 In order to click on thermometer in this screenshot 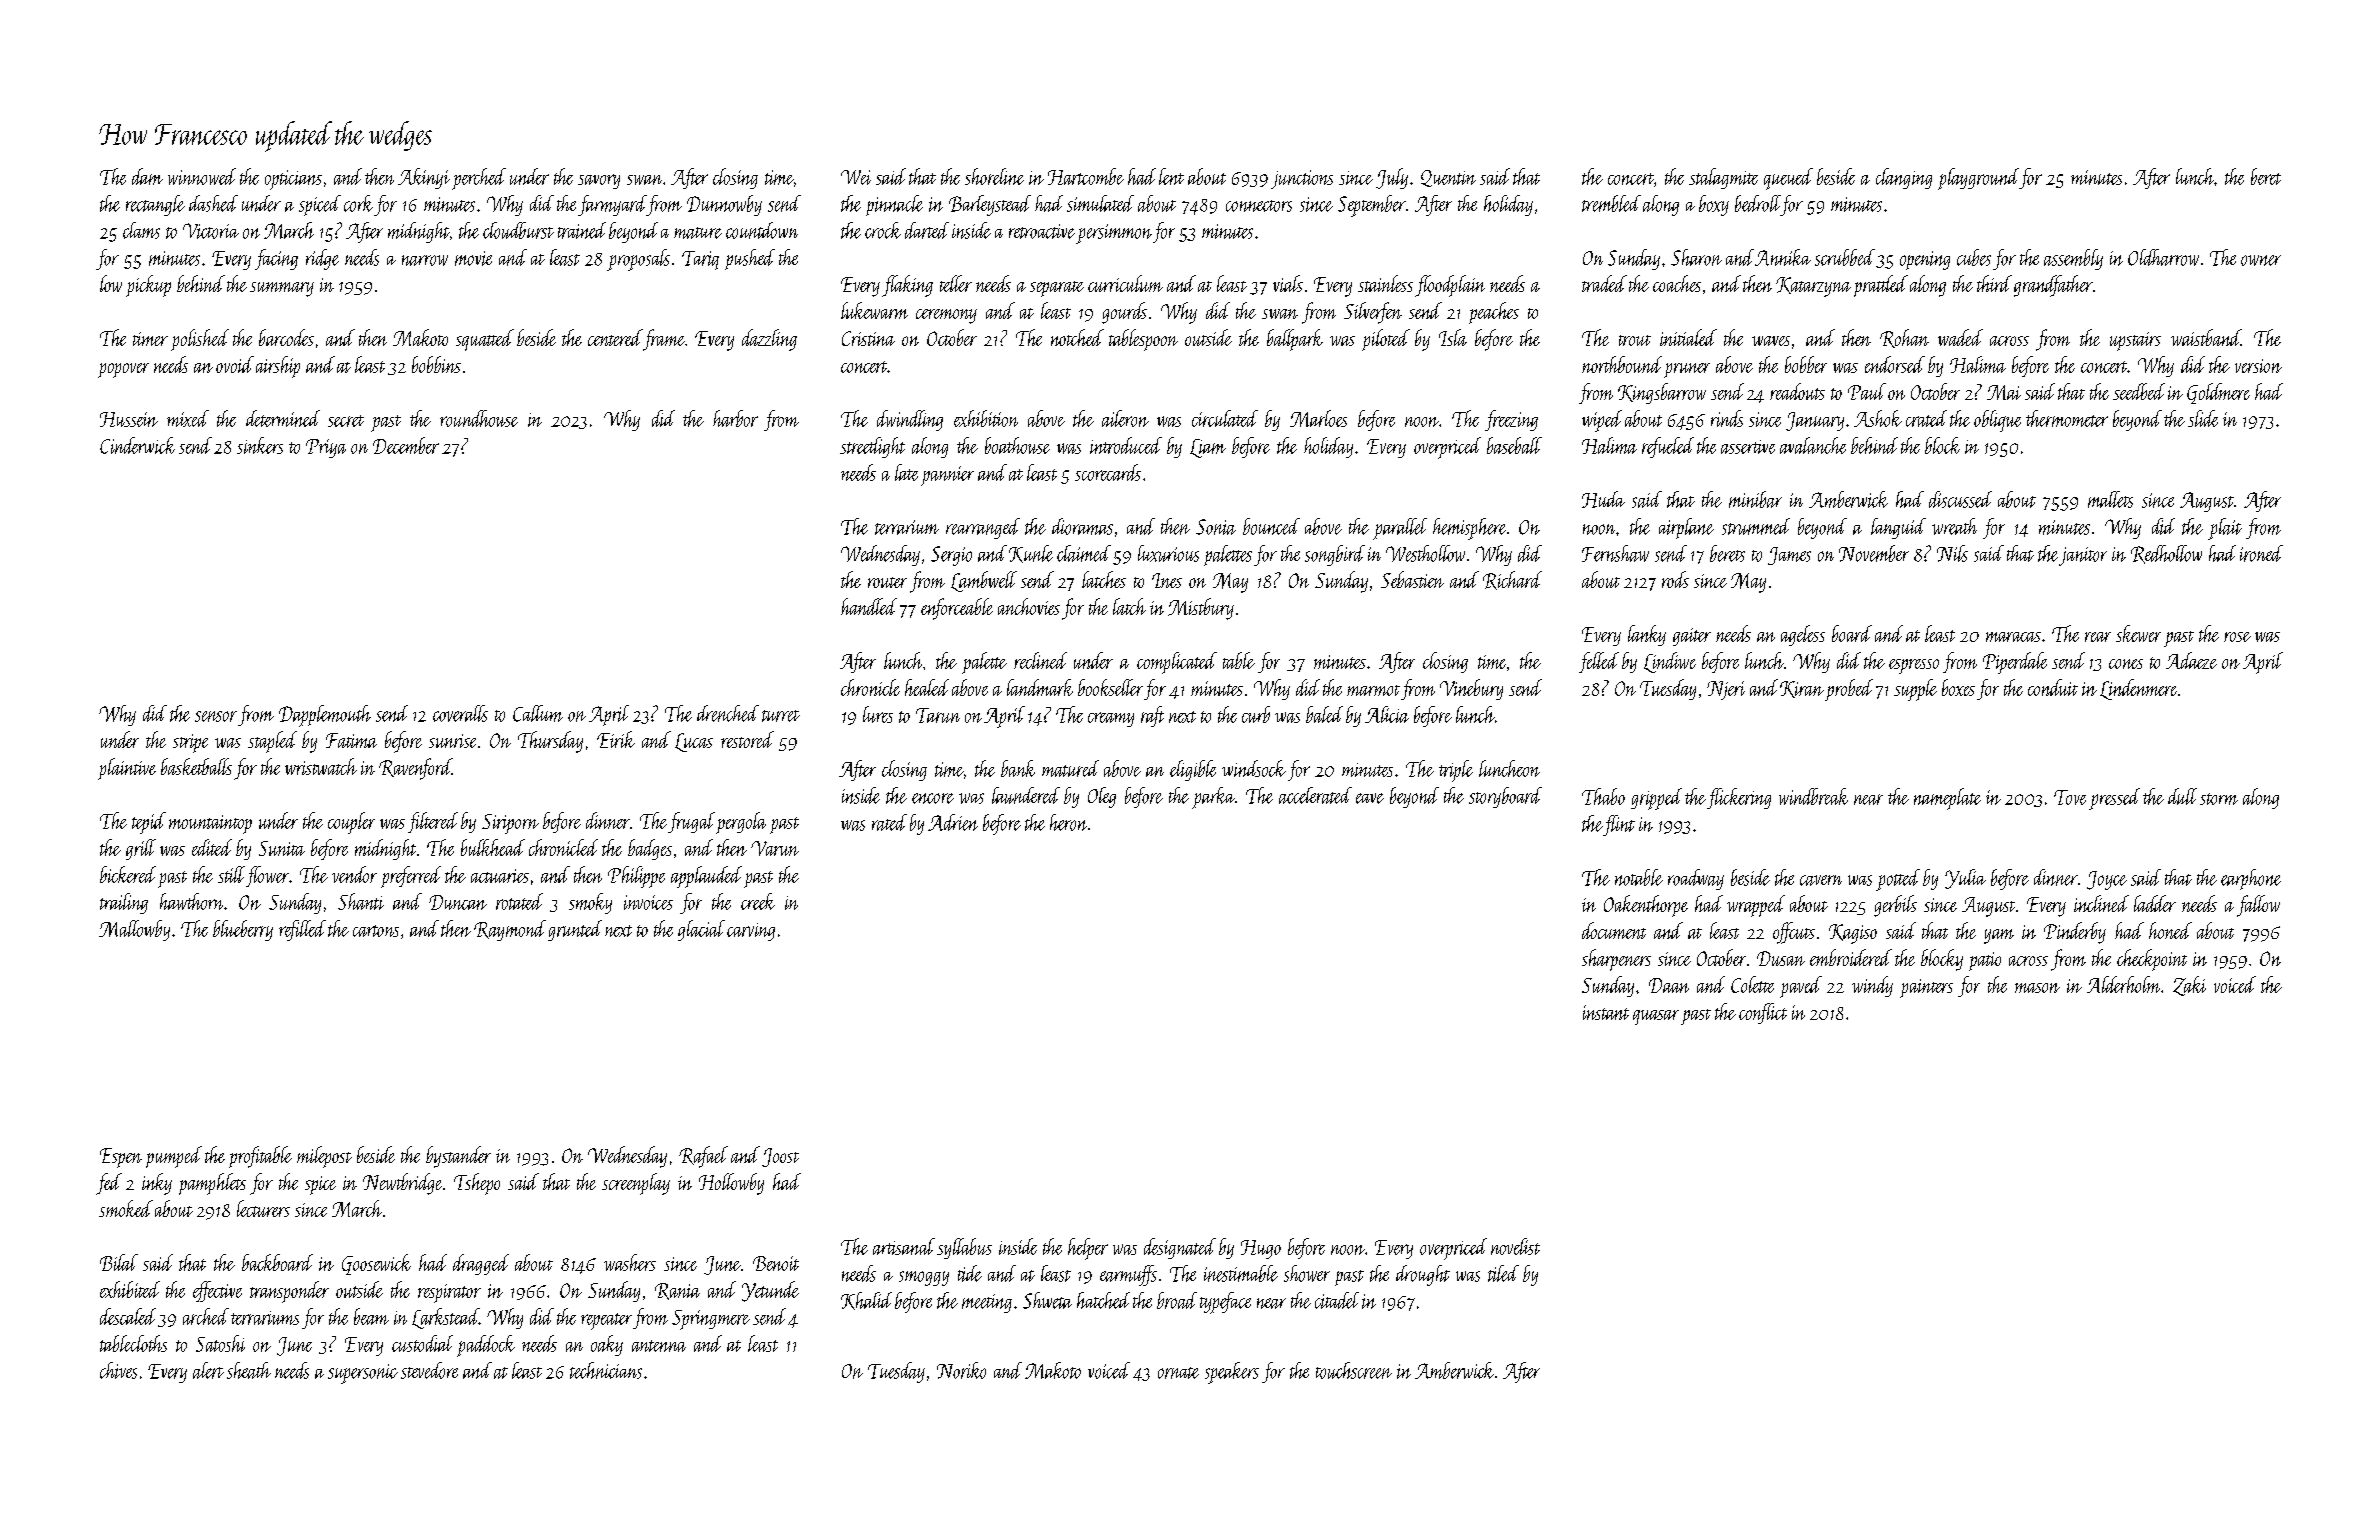, I will do `click(2067, 418)`.
